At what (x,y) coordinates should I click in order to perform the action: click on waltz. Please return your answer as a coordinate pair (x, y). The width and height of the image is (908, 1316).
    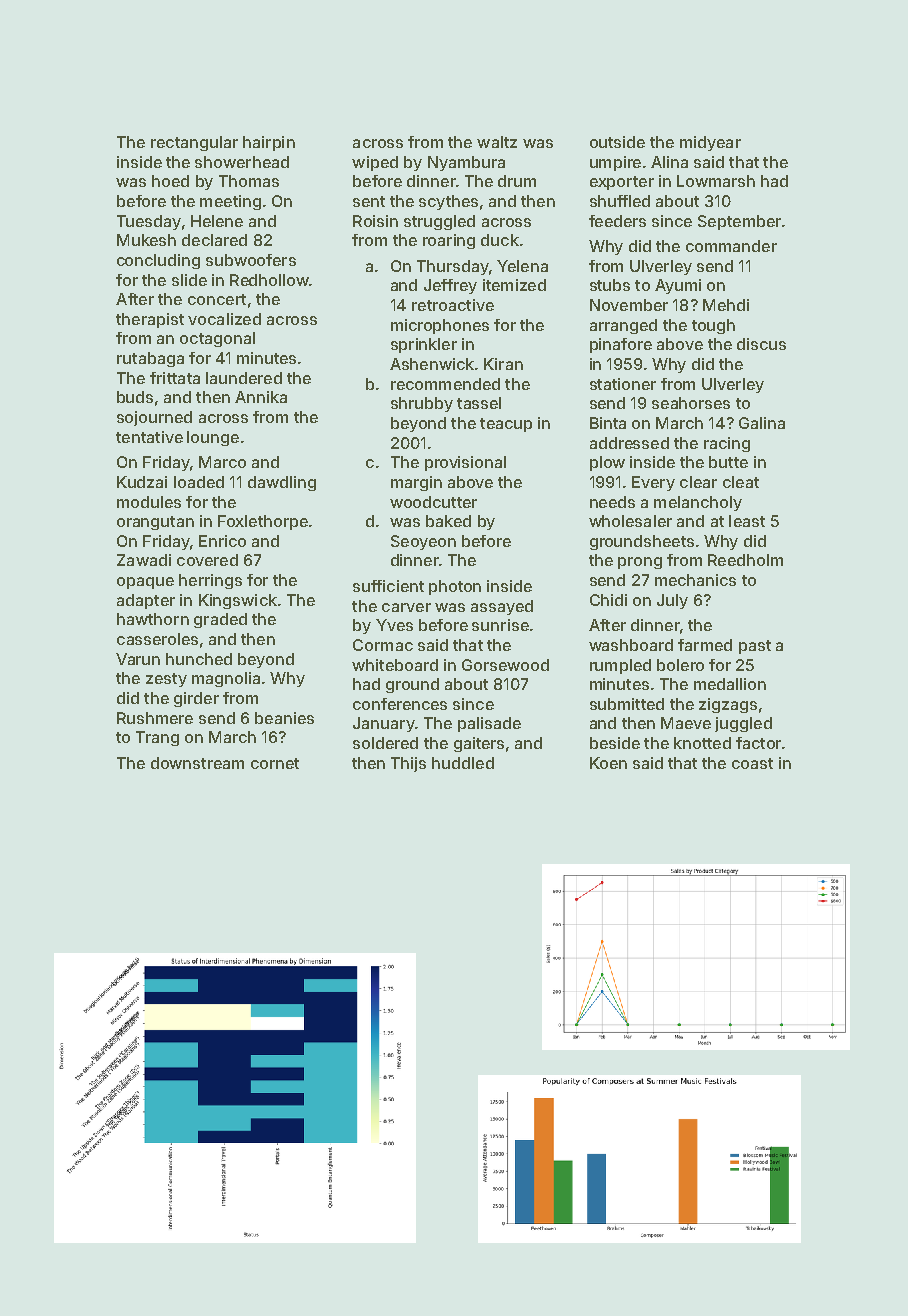
    Looking at the image, I should click on (497, 142).
